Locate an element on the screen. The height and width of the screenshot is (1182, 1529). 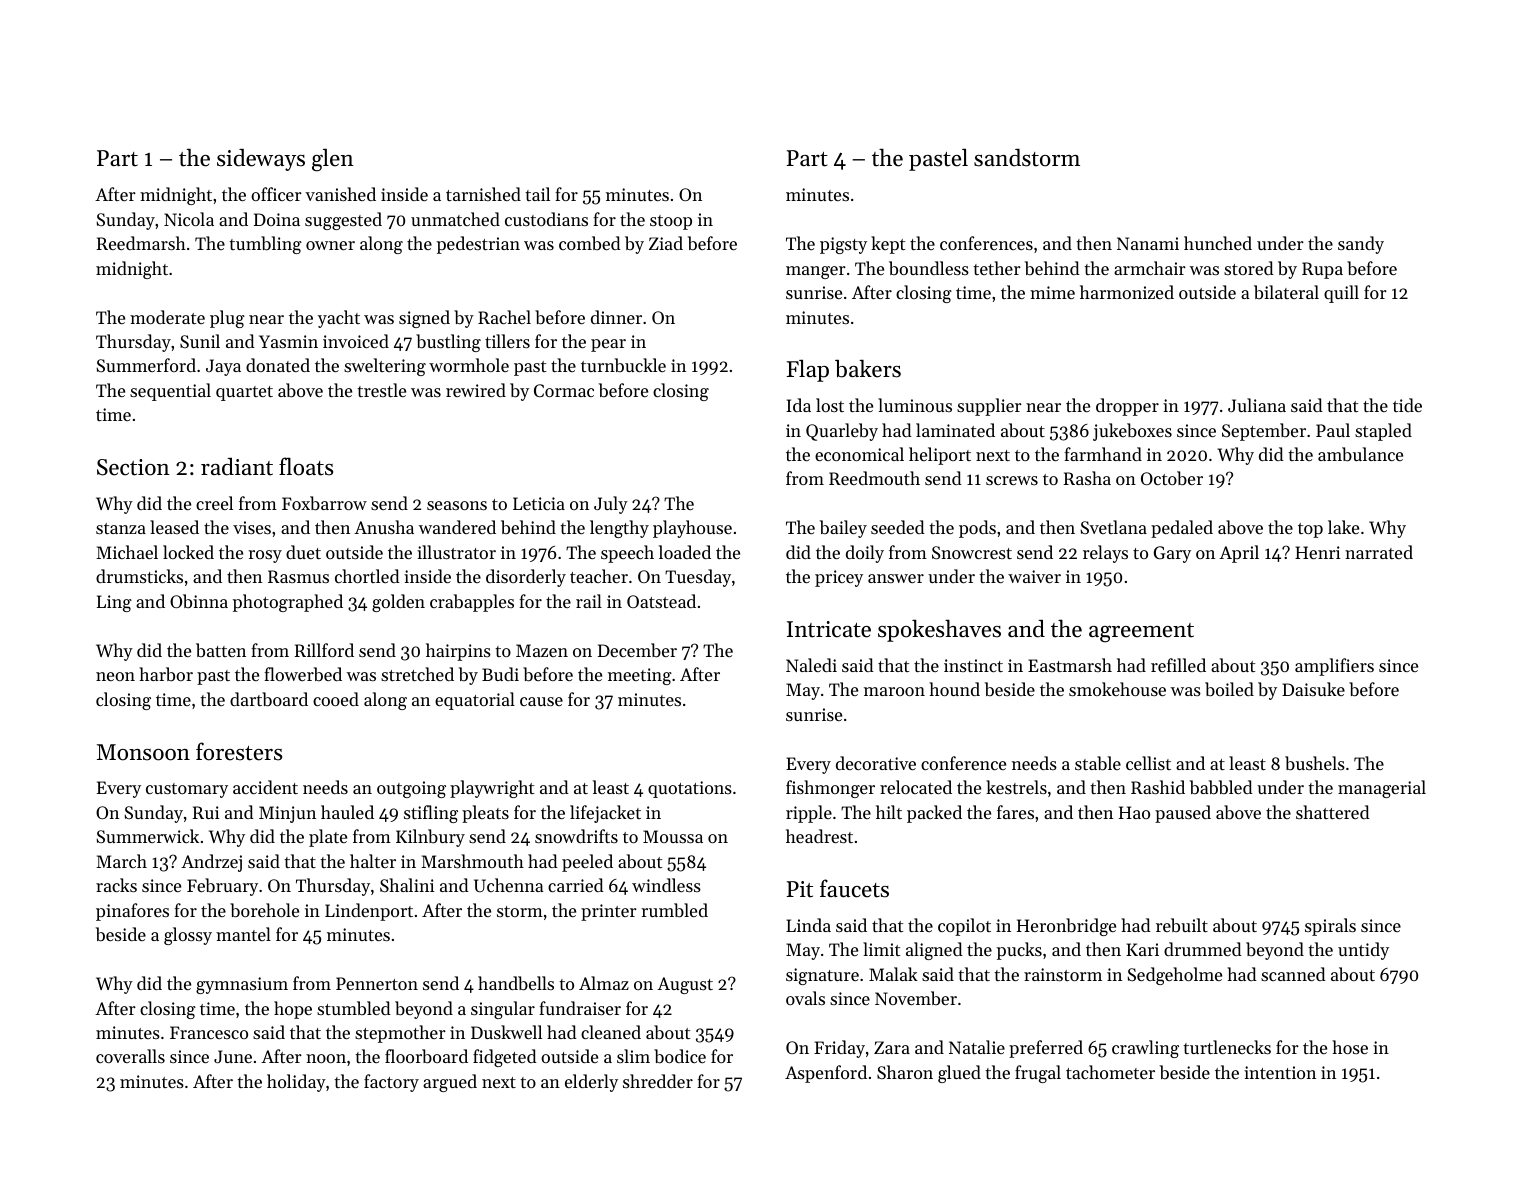
maroon is located at coordinates (894, 691).
